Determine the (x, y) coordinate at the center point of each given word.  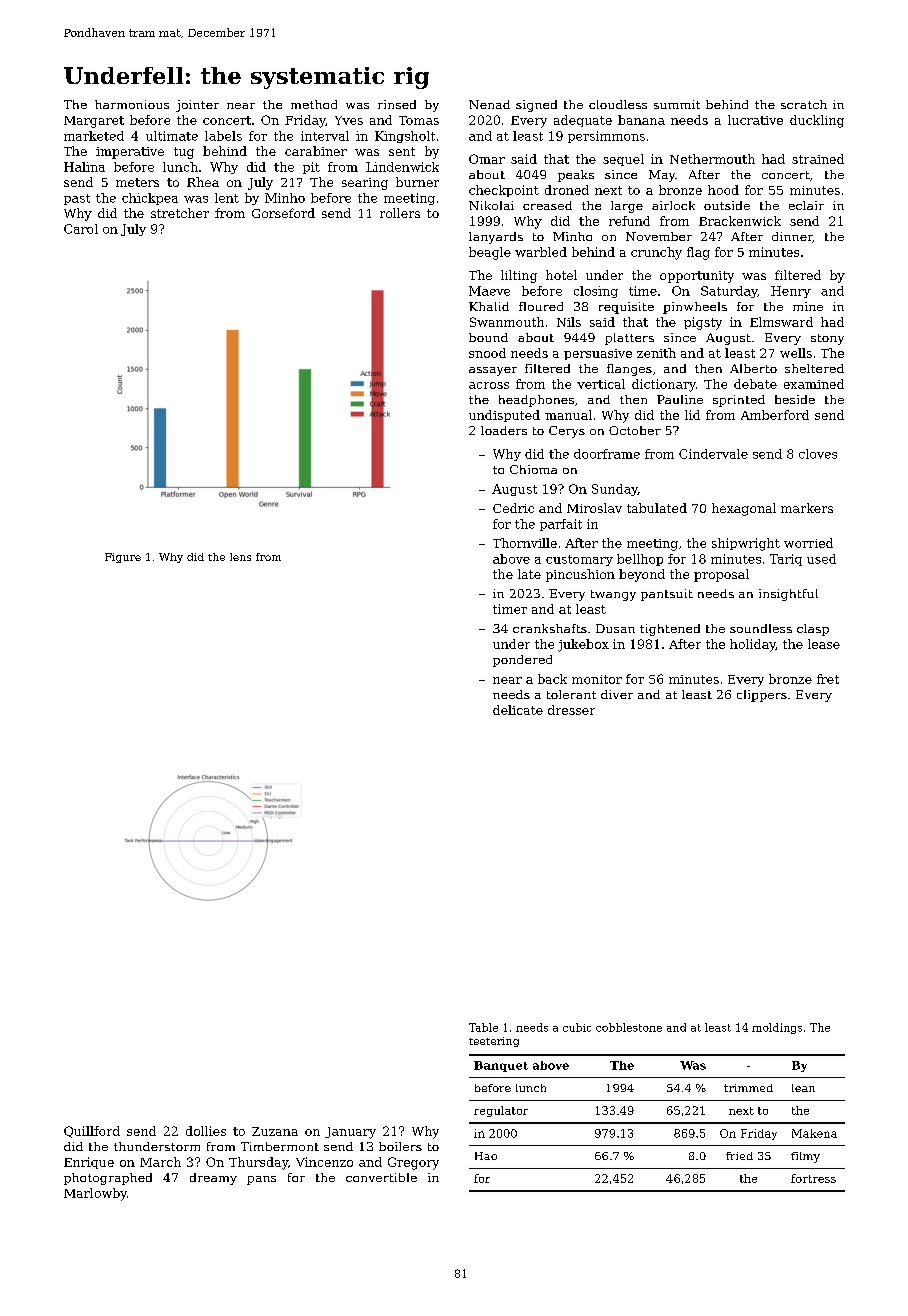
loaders (504, 430)
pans (261, 1180)
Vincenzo (324, 1162)
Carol (81, 229)
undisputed (504, 416)
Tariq (786, 560)
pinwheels (695, 308)
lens (240, 557)
